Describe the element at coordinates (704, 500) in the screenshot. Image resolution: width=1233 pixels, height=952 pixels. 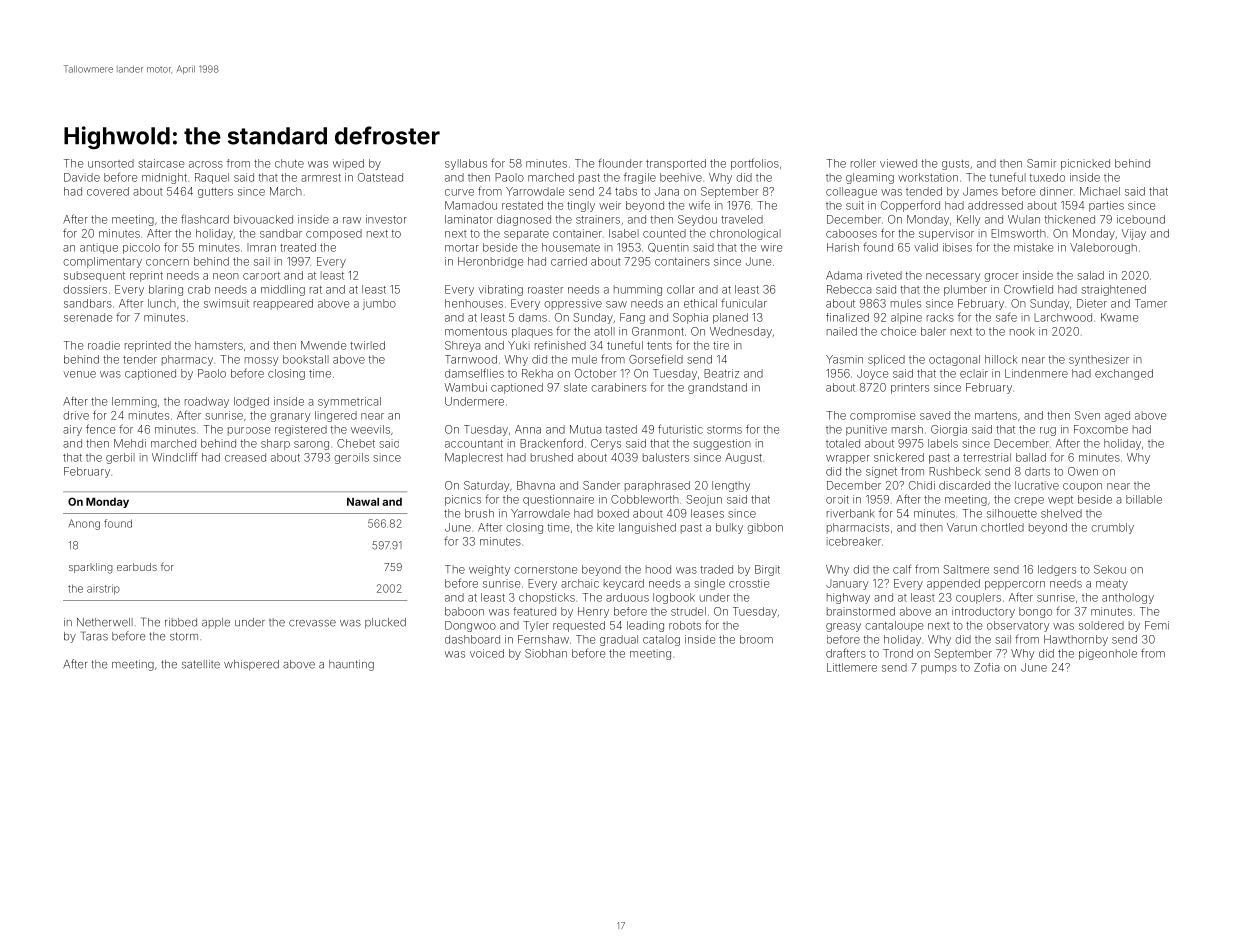
I see `Seojun` at that location.
